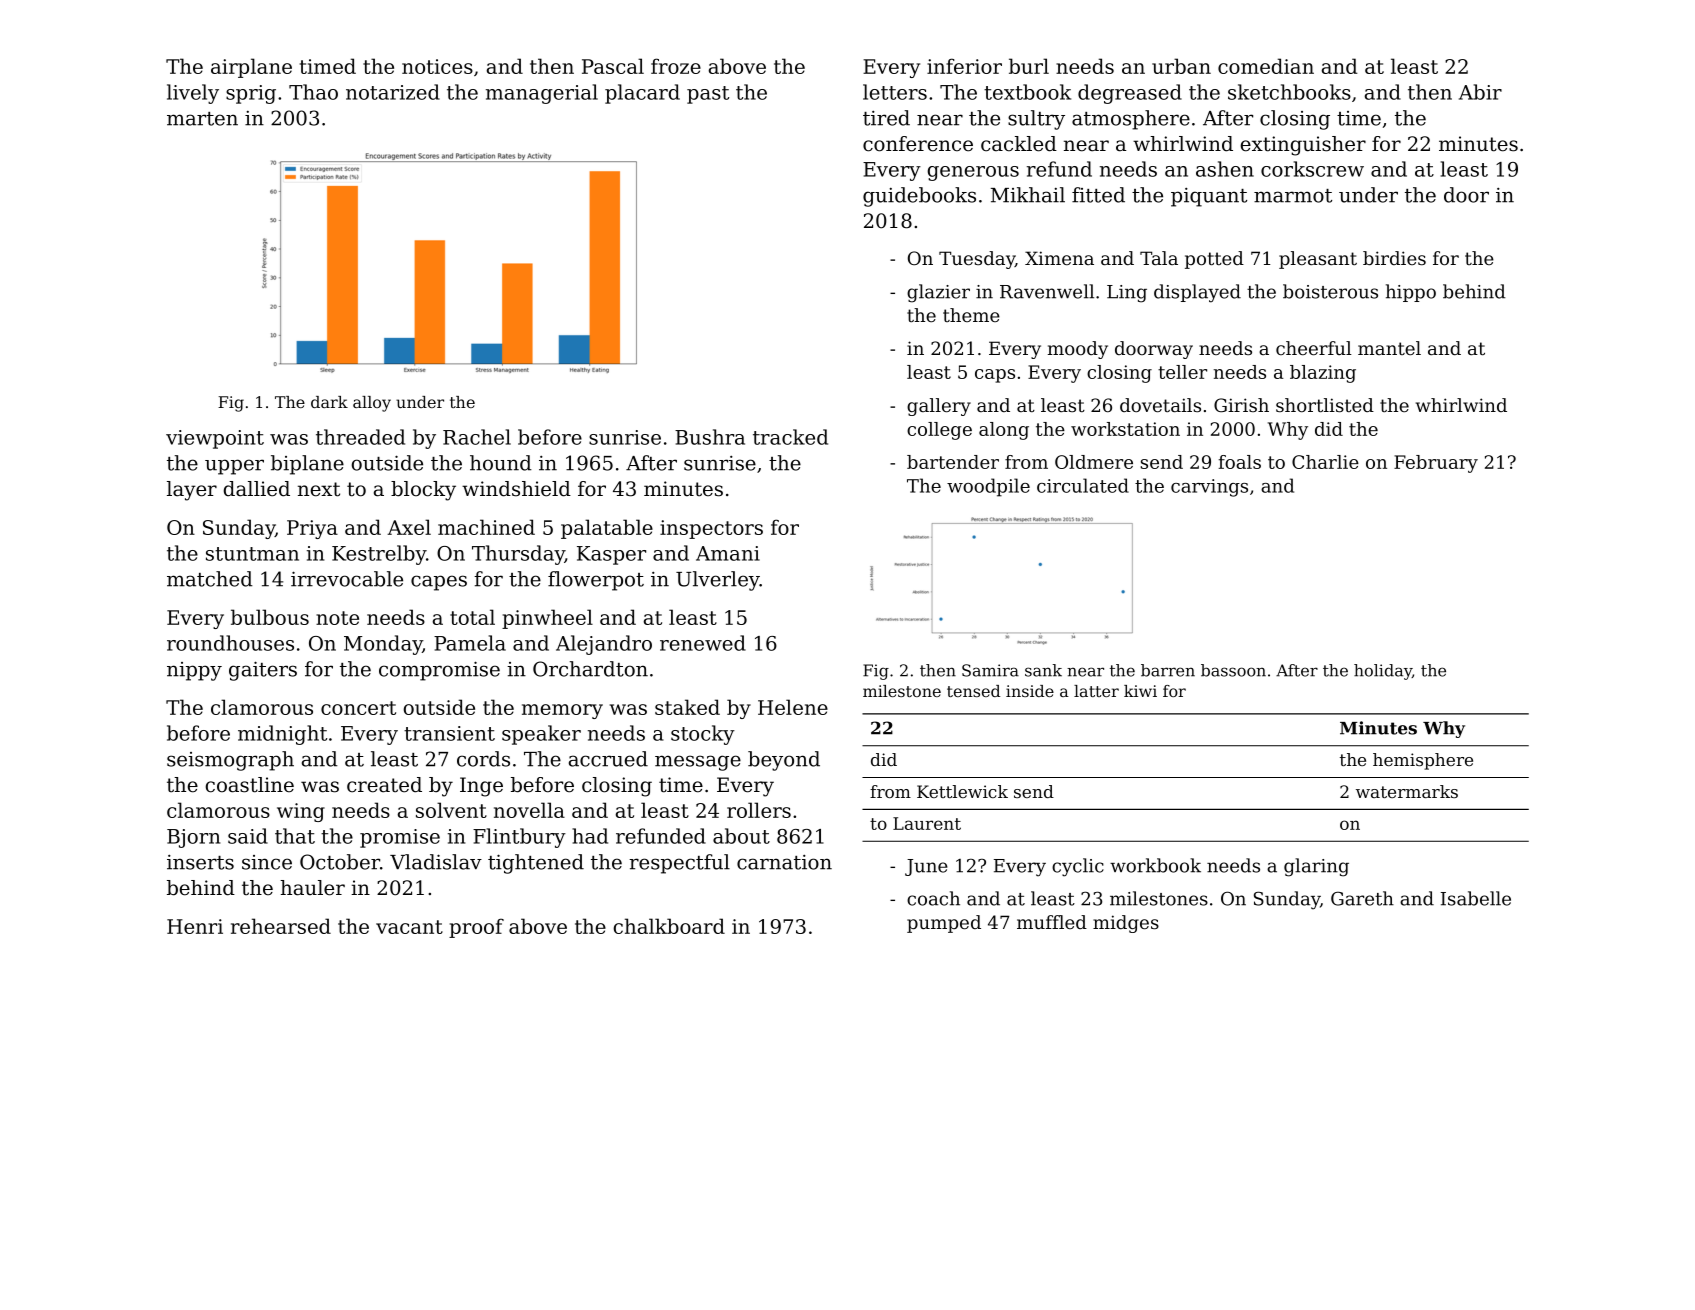 The height and width of the page is (1310, 1695). Describe the element at coordinates (1383, 672) in the page. I see `holiday` at that location.
